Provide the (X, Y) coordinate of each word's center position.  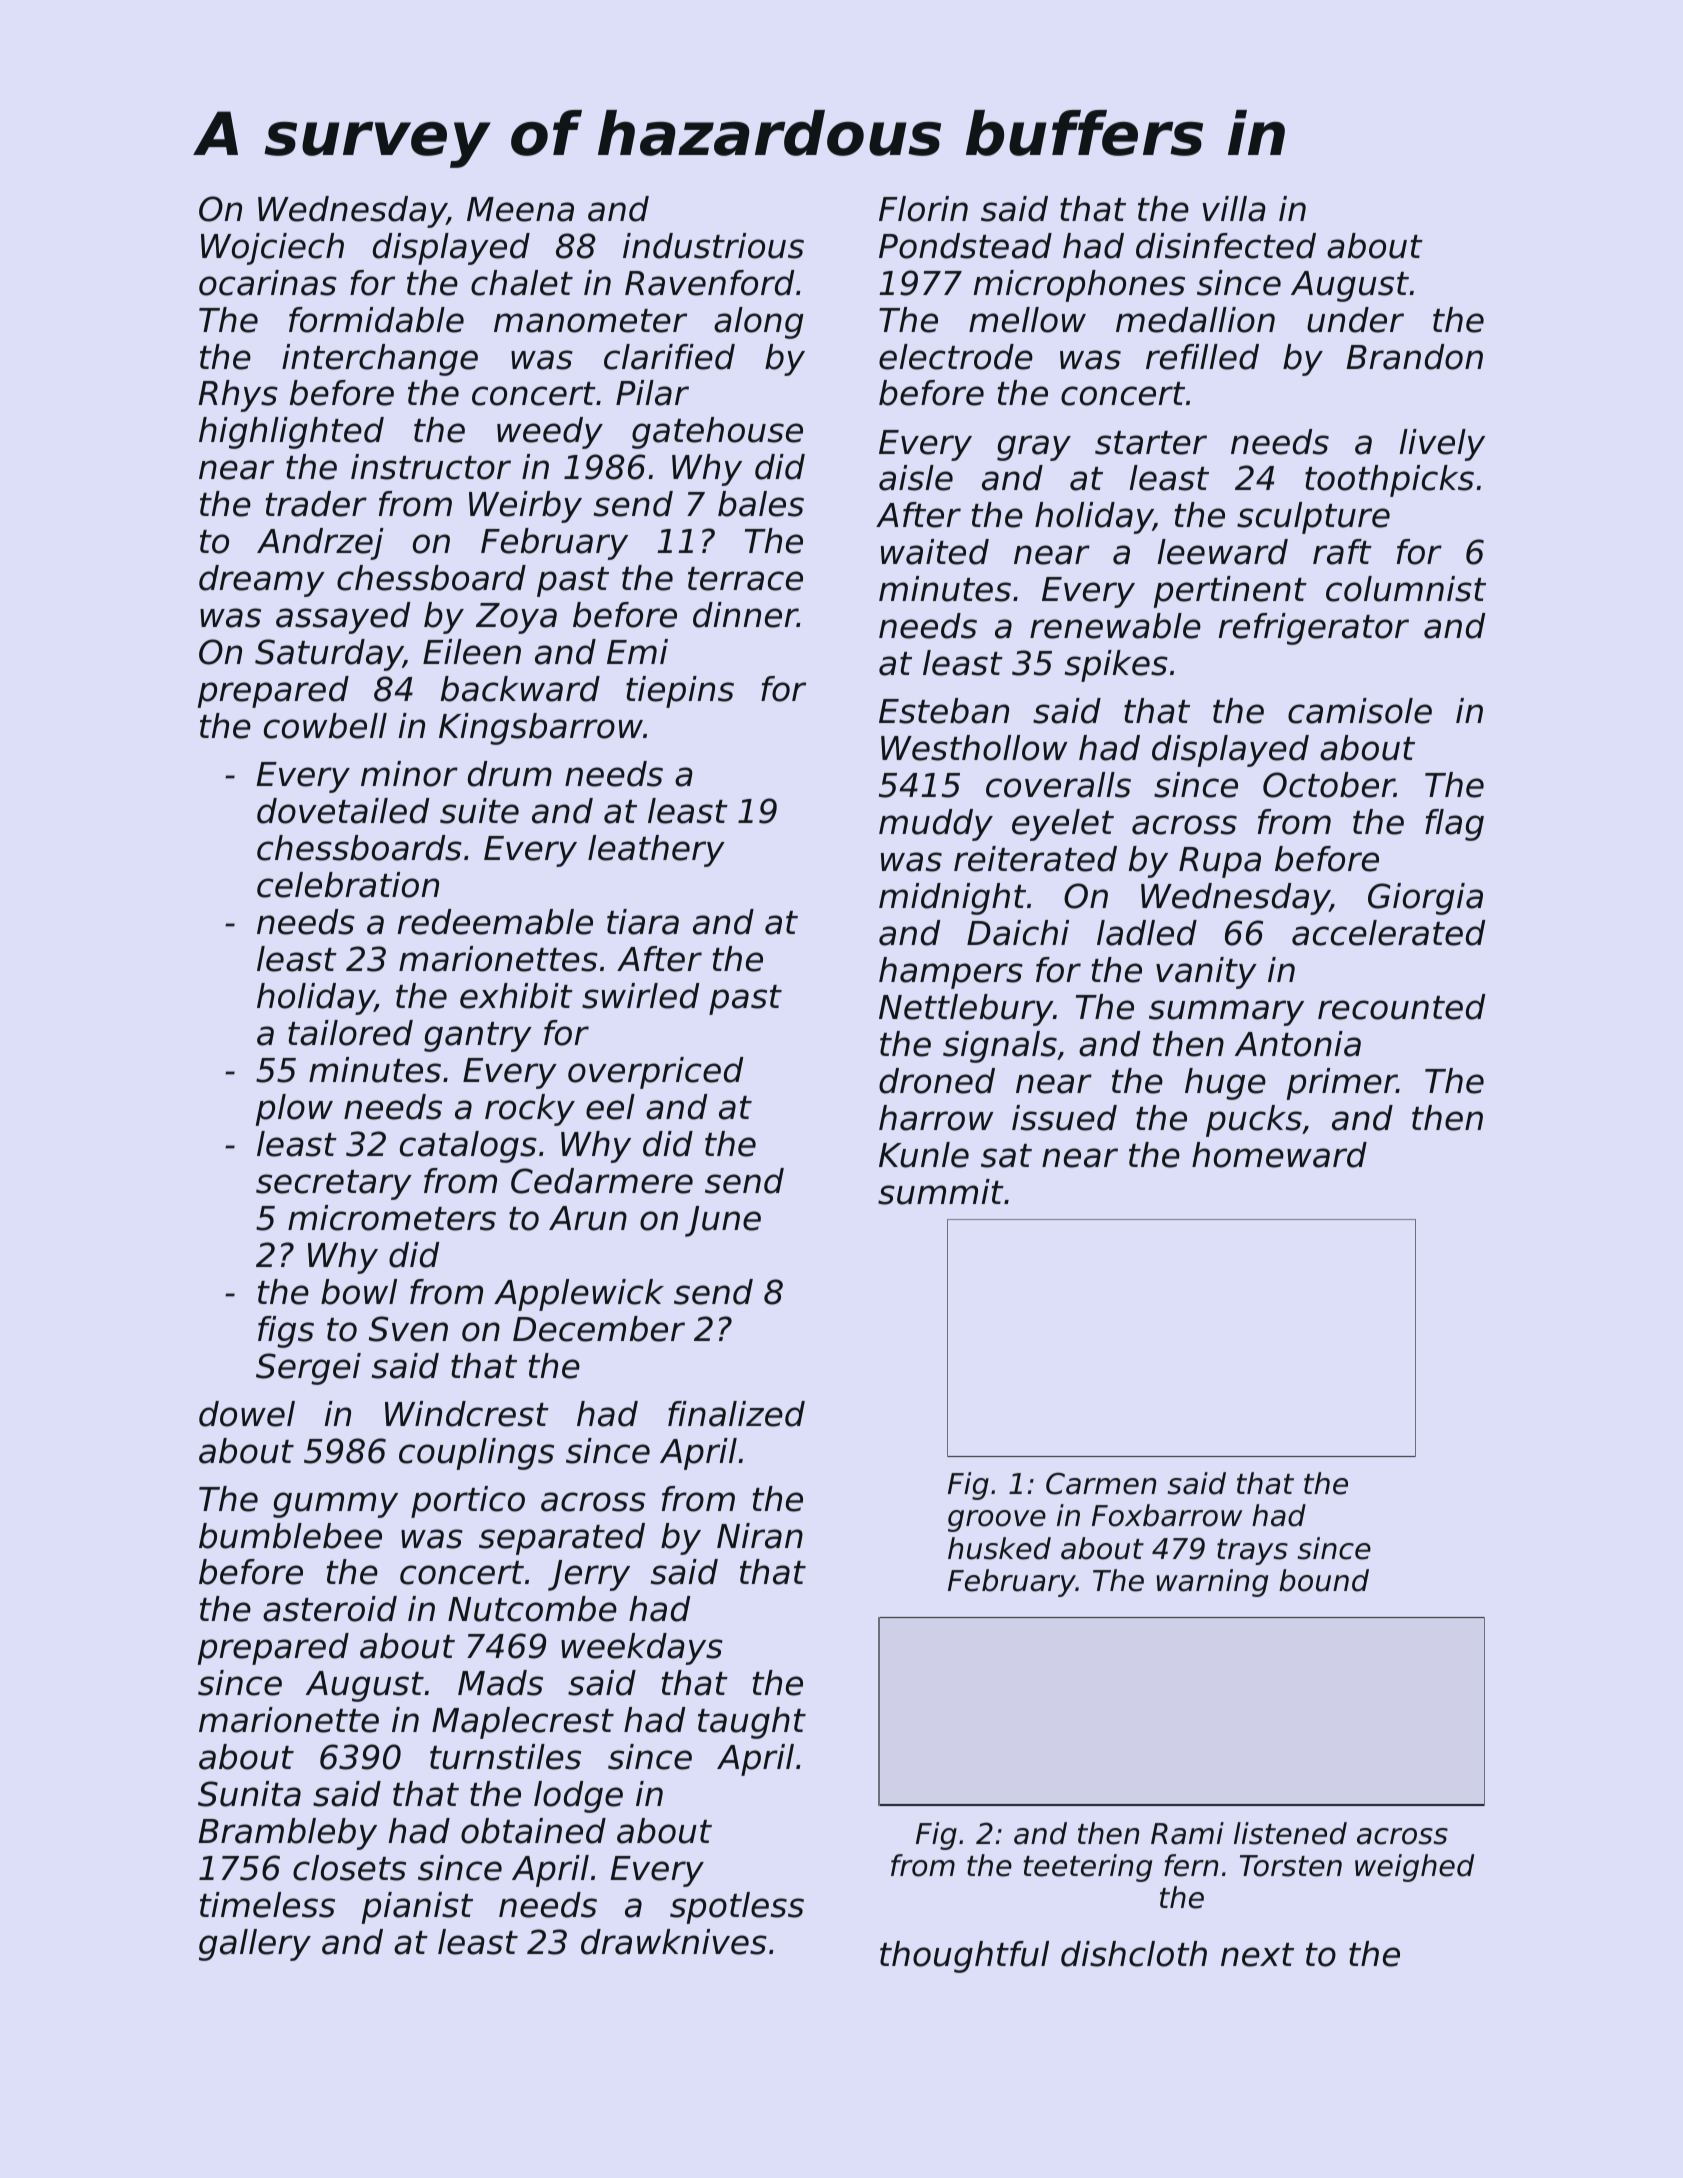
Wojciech (272, 249)
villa (1234, 209)
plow (294, 1110)
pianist (417, 1908)
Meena (520, 209)
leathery (656, 851)
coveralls (1058, 785)
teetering (1088, 1868)
